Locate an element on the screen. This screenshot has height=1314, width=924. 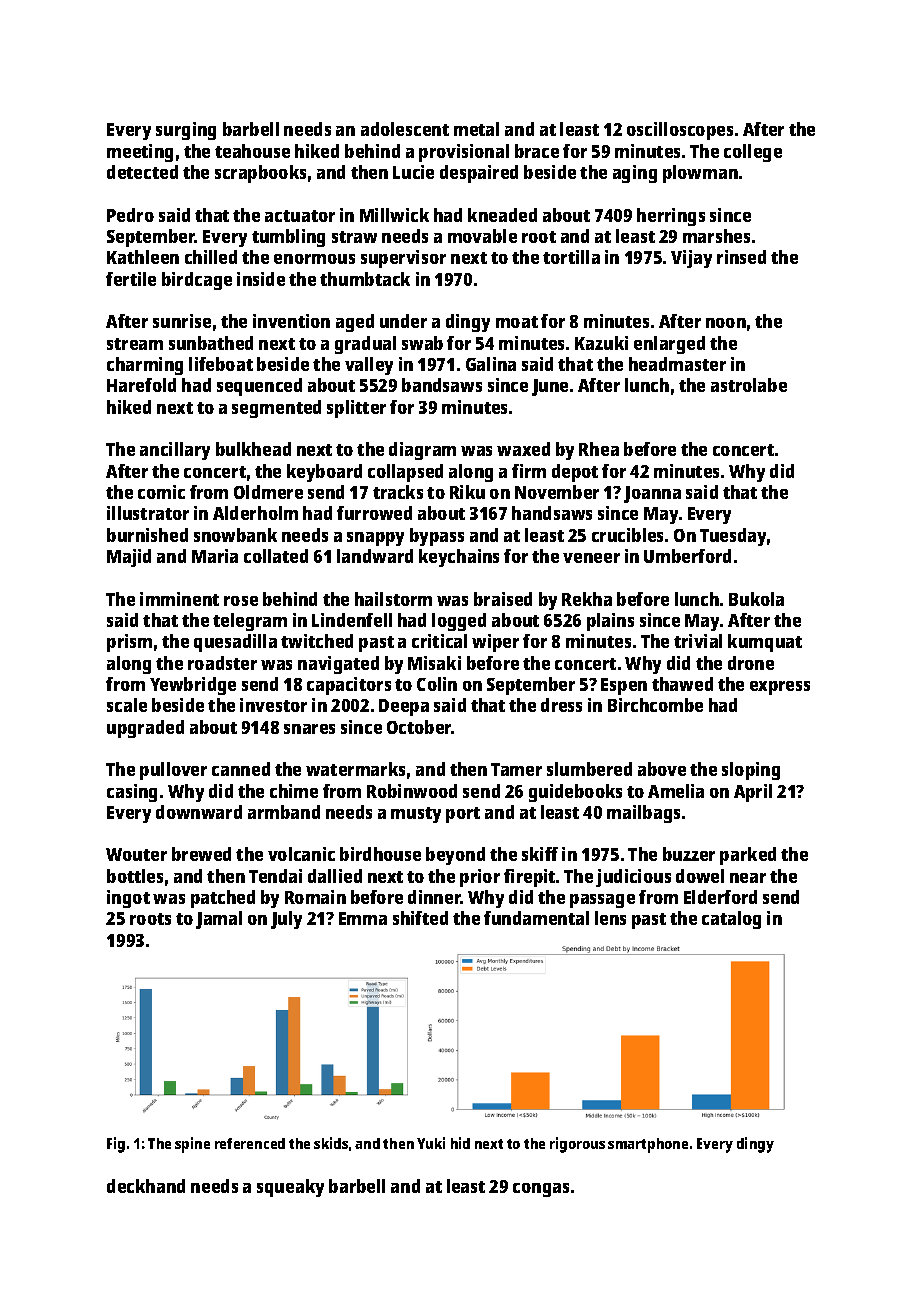
illustrator is located at coordinates (148, 513).
